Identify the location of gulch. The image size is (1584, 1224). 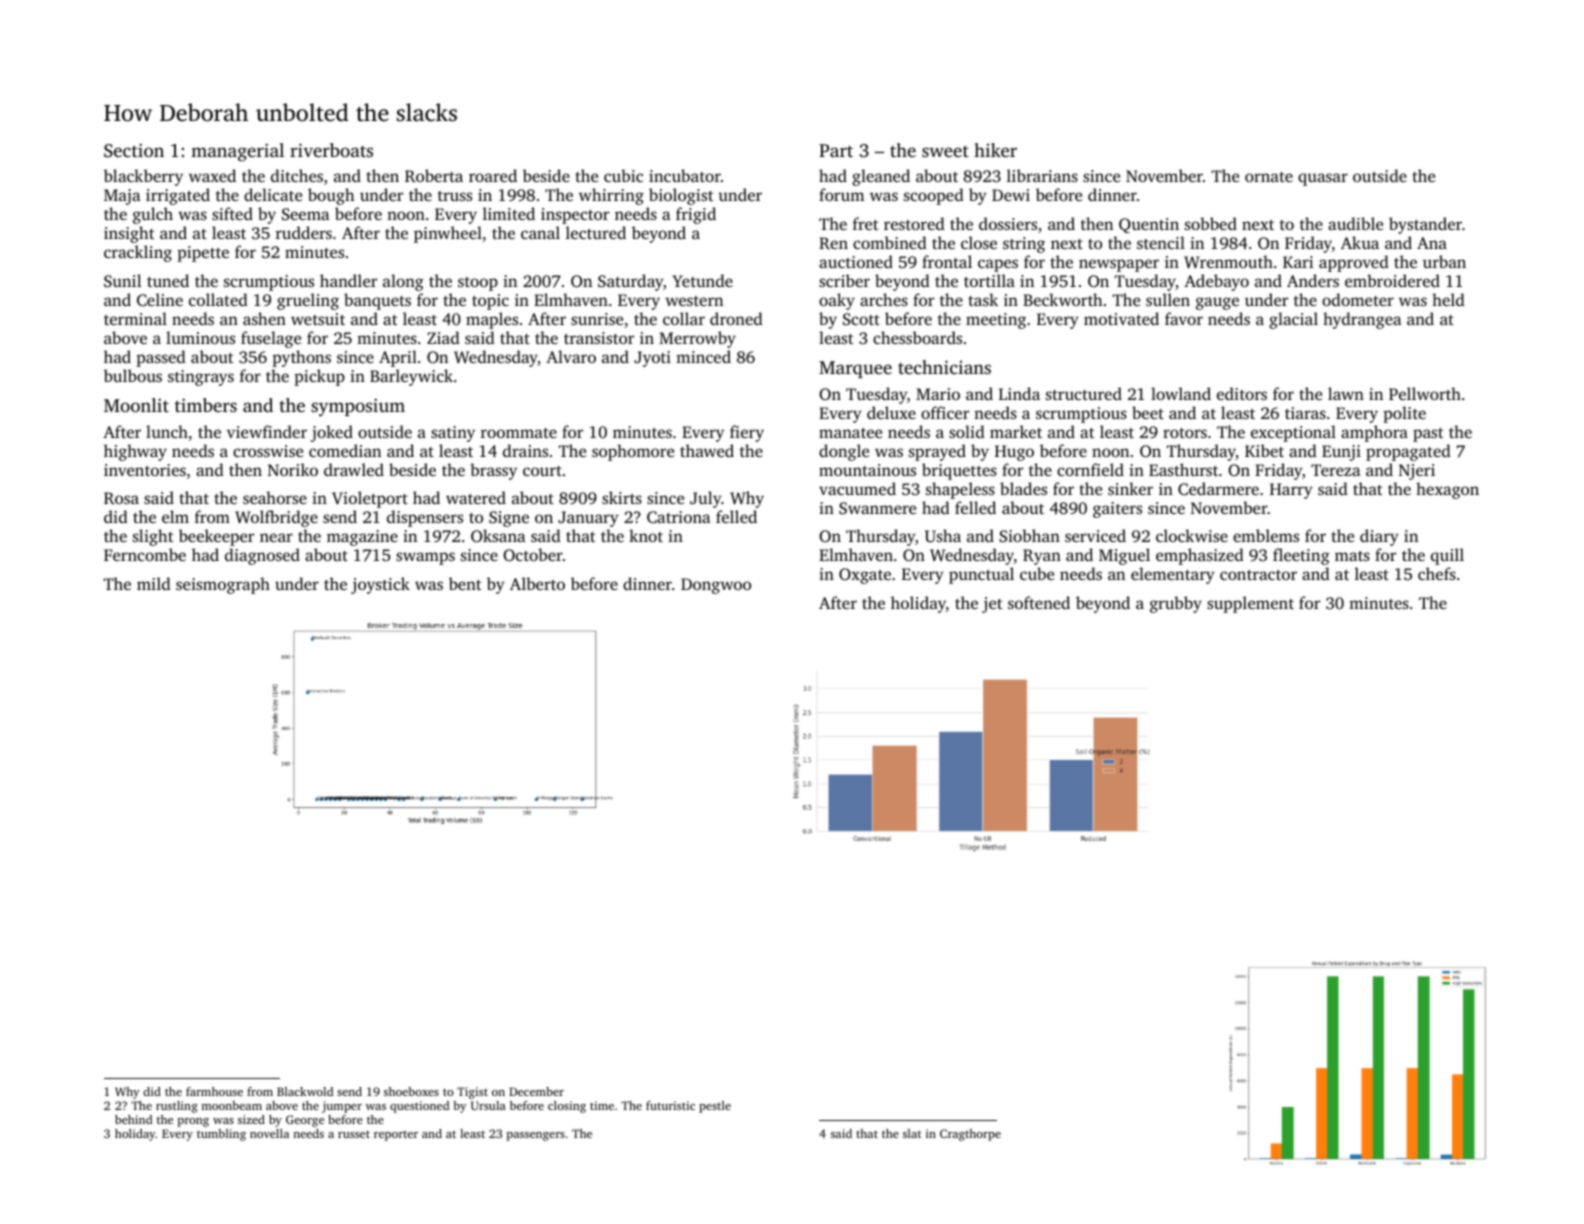
(153, 215).
